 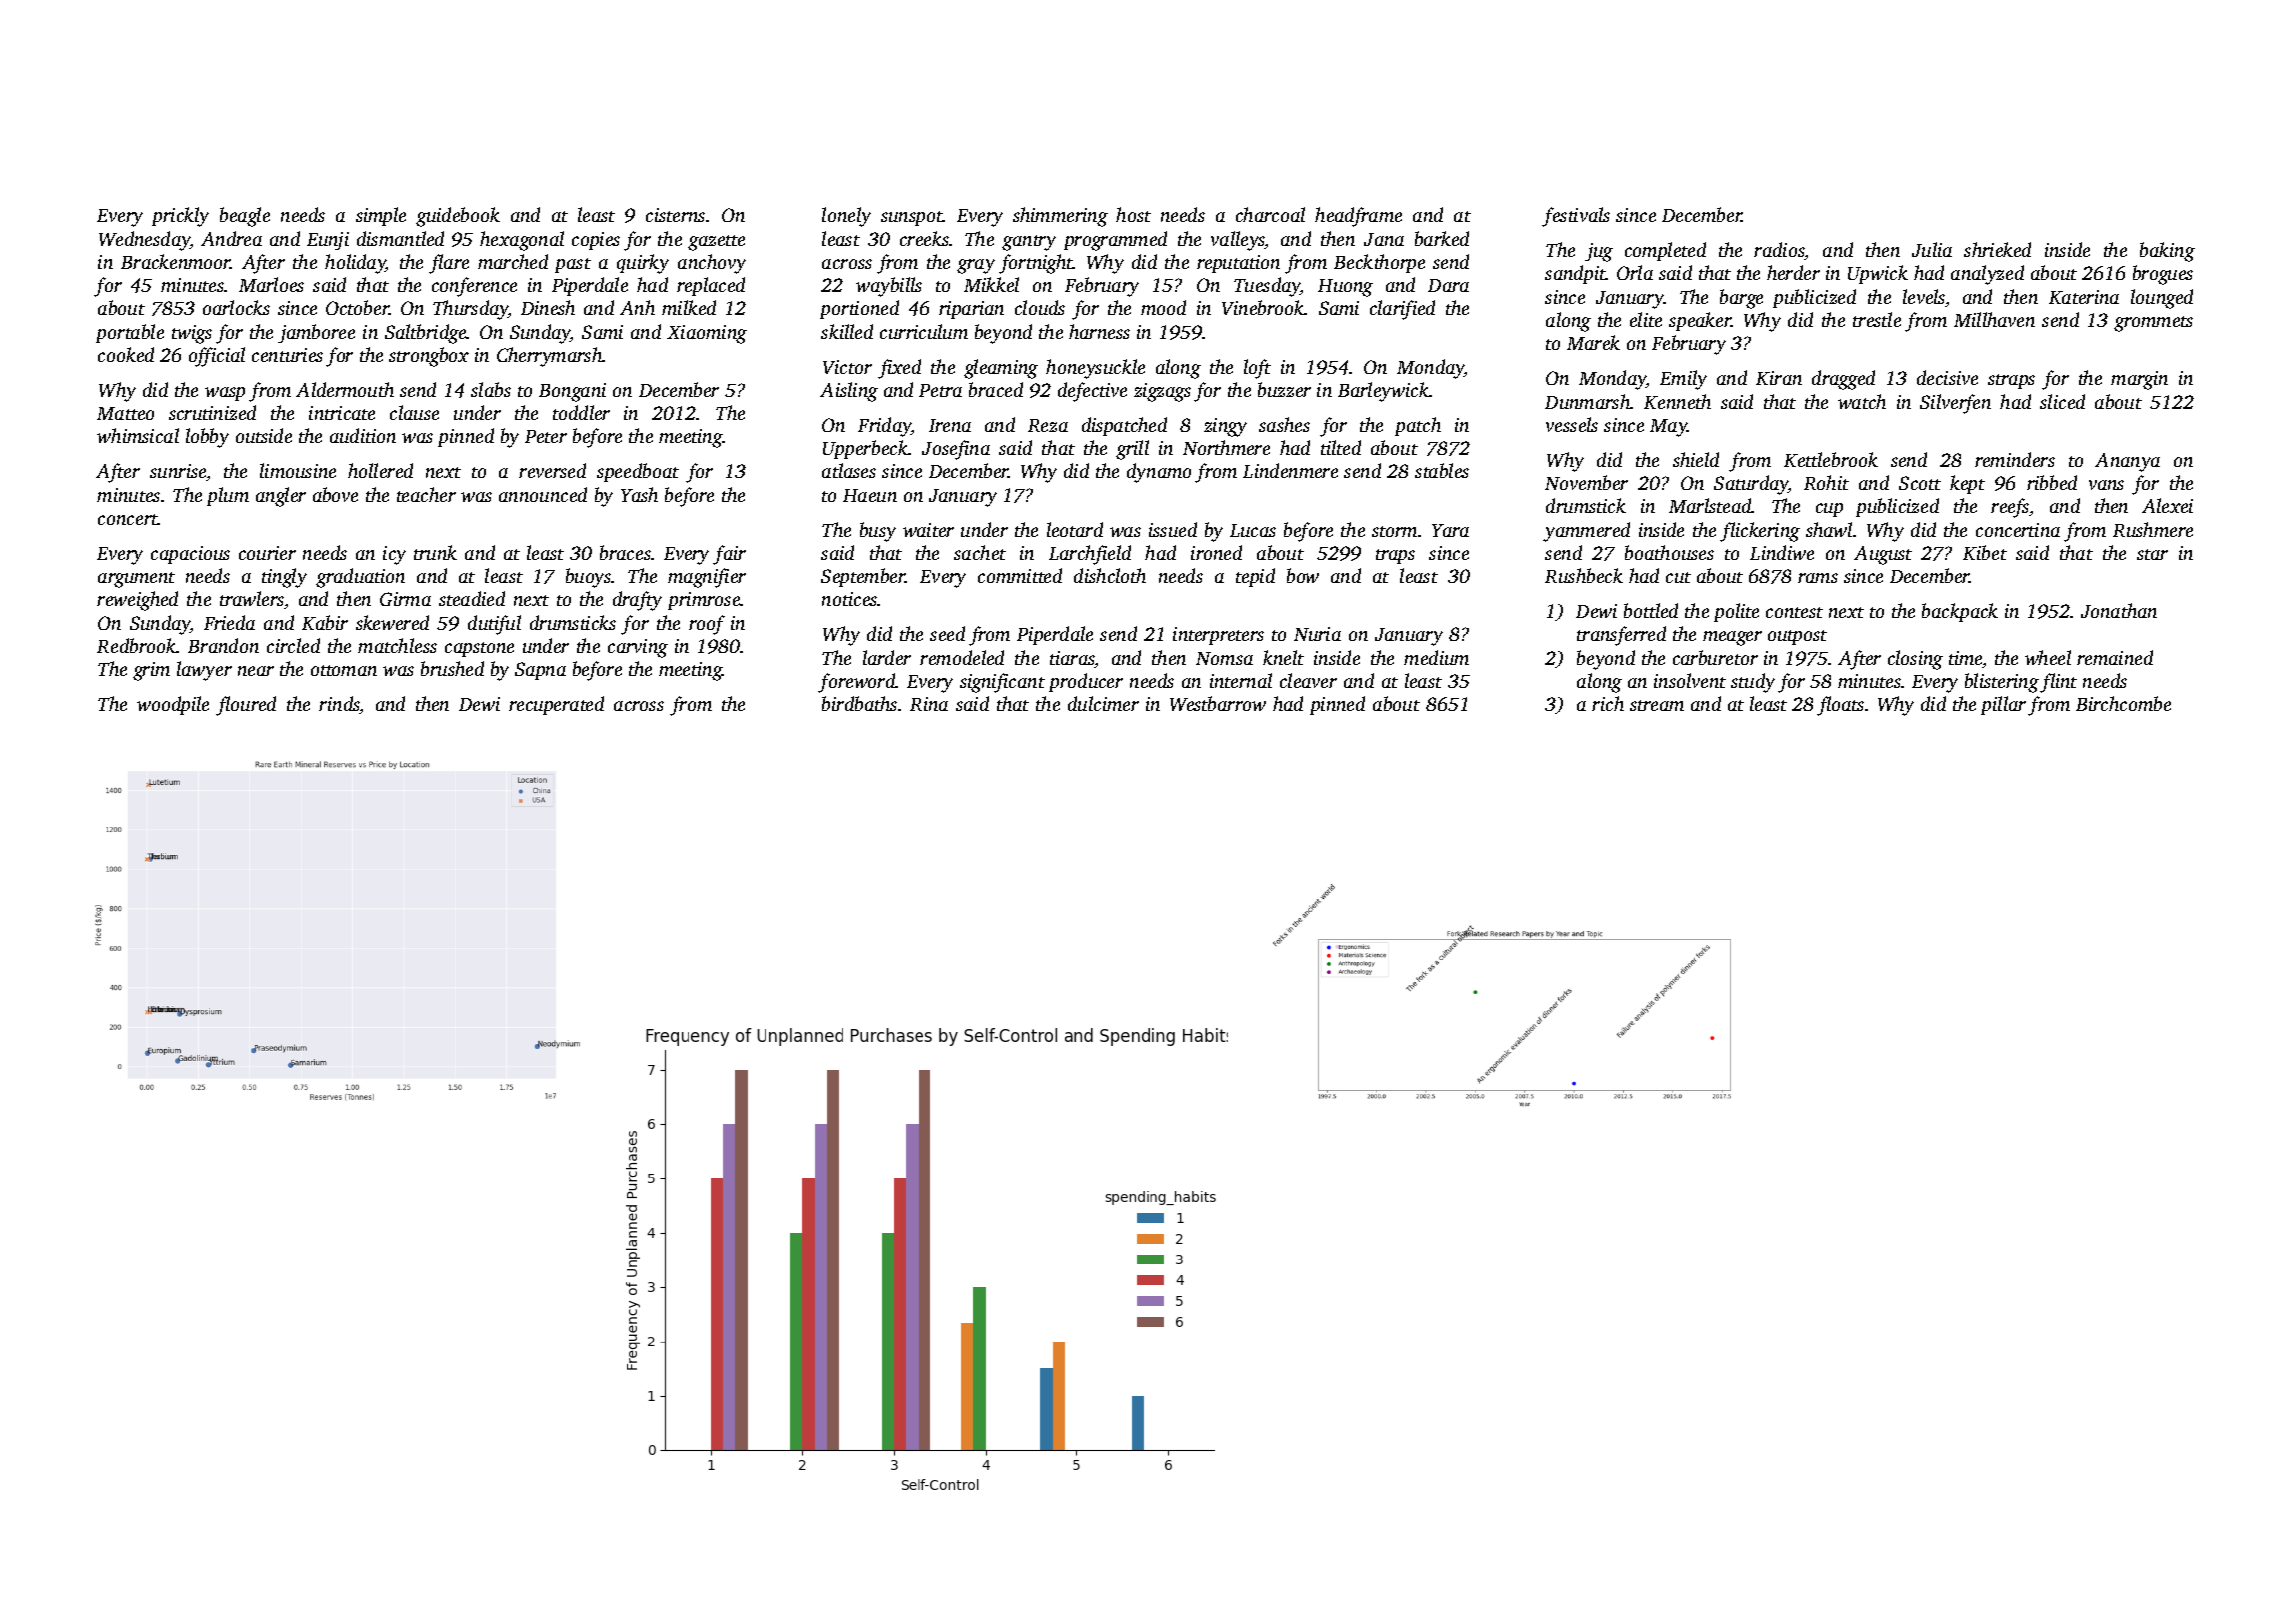 What do you see at coordinates (1955, 404) in the screenshot?
I see `Silverfen` at bounding box center [1955, 404].
